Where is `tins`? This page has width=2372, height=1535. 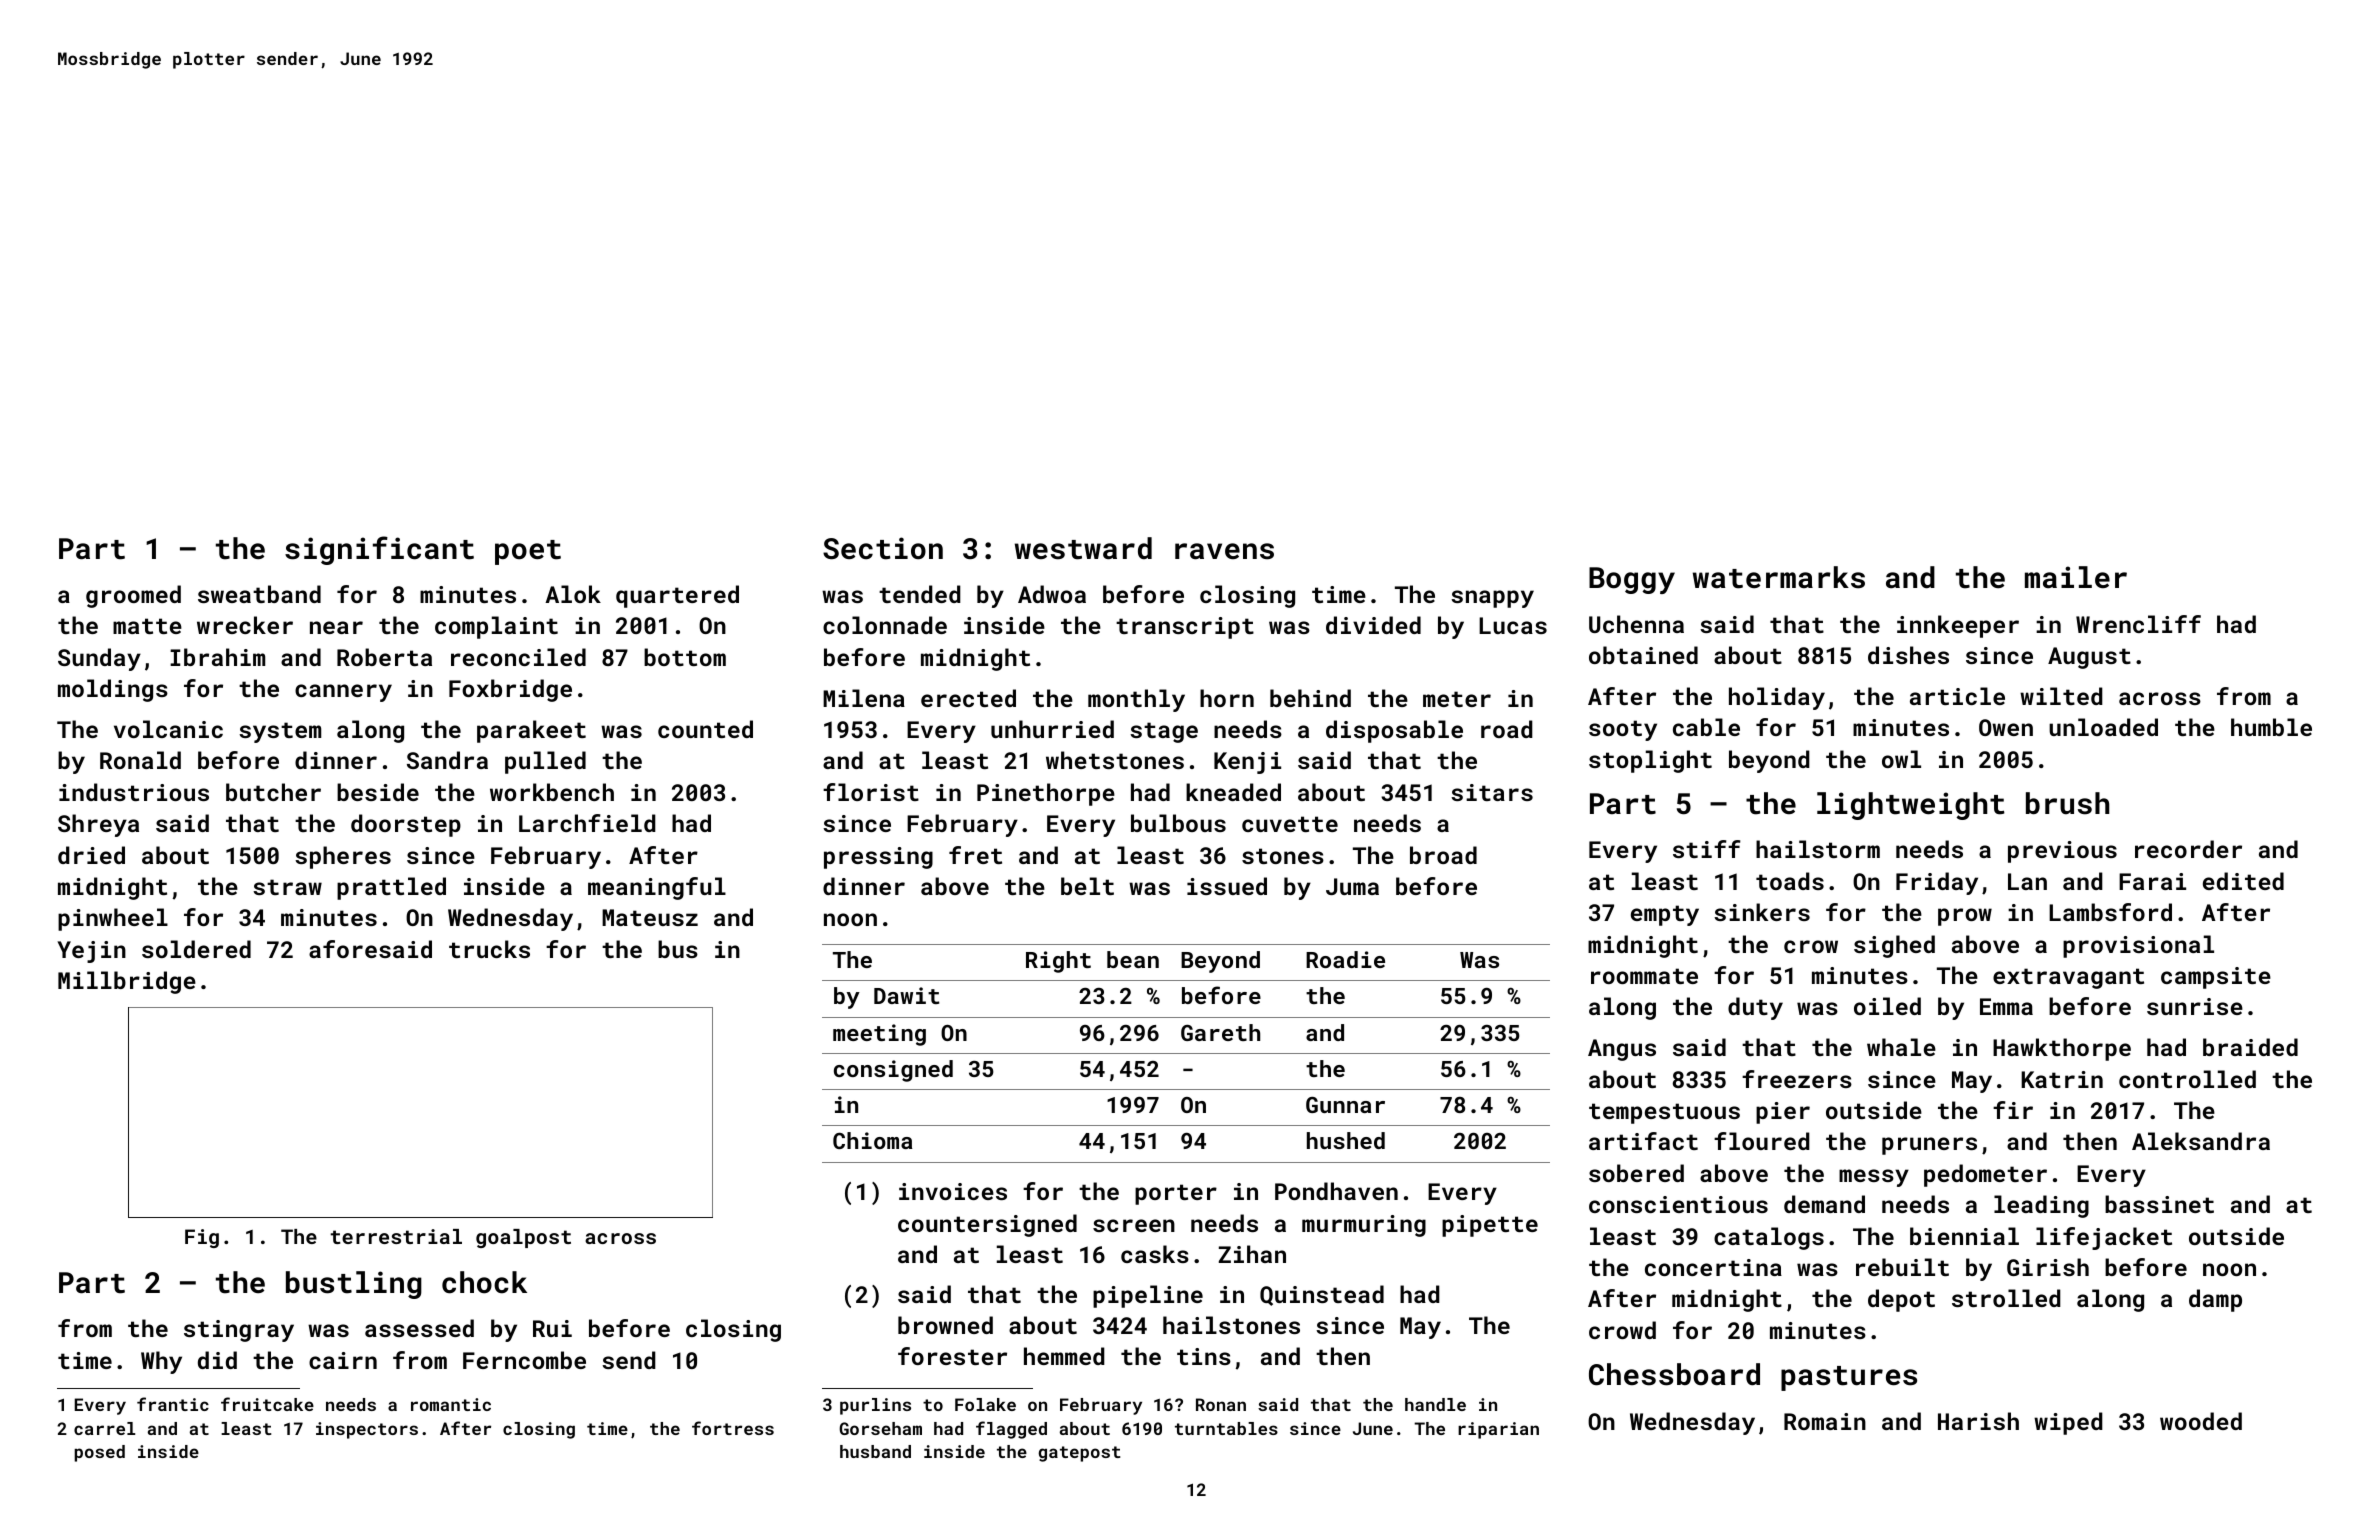
tins is located at coordinates (1204, 1356).
